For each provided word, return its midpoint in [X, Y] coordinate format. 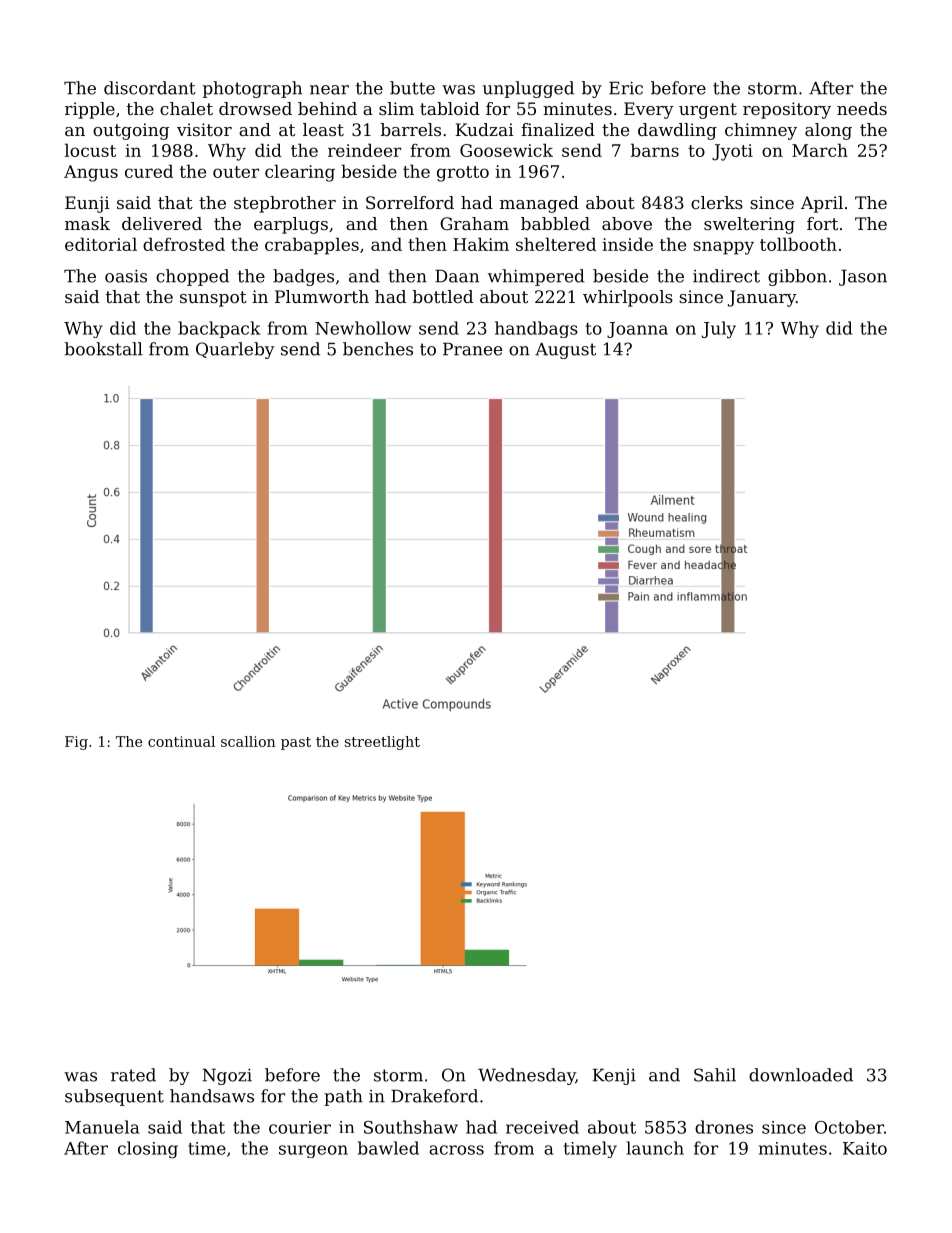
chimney [761, 131]
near [329, 90]
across [456, 1150]
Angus [91, 173]
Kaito [865, 1148]
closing [148, 1150]
